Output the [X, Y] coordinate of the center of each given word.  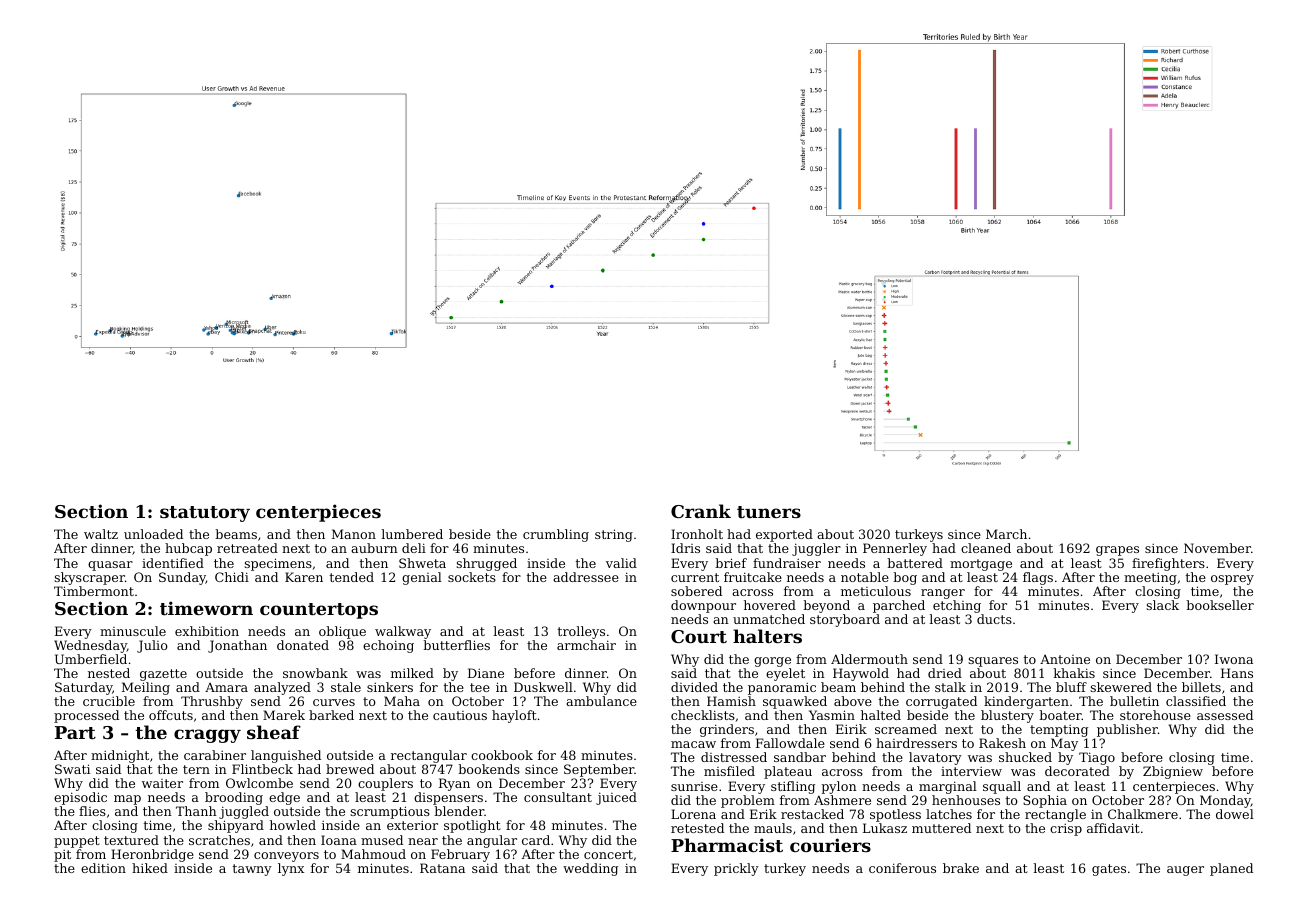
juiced [616, 798]
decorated [1077, 771]
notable [865, 577]
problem [748, 801]
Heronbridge [152, 855]
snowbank [315, 673]
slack [1162, 605]
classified [1196, 701]
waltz [101, 534]
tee [480, 687]
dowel [1235, 814]
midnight [120, 756]
